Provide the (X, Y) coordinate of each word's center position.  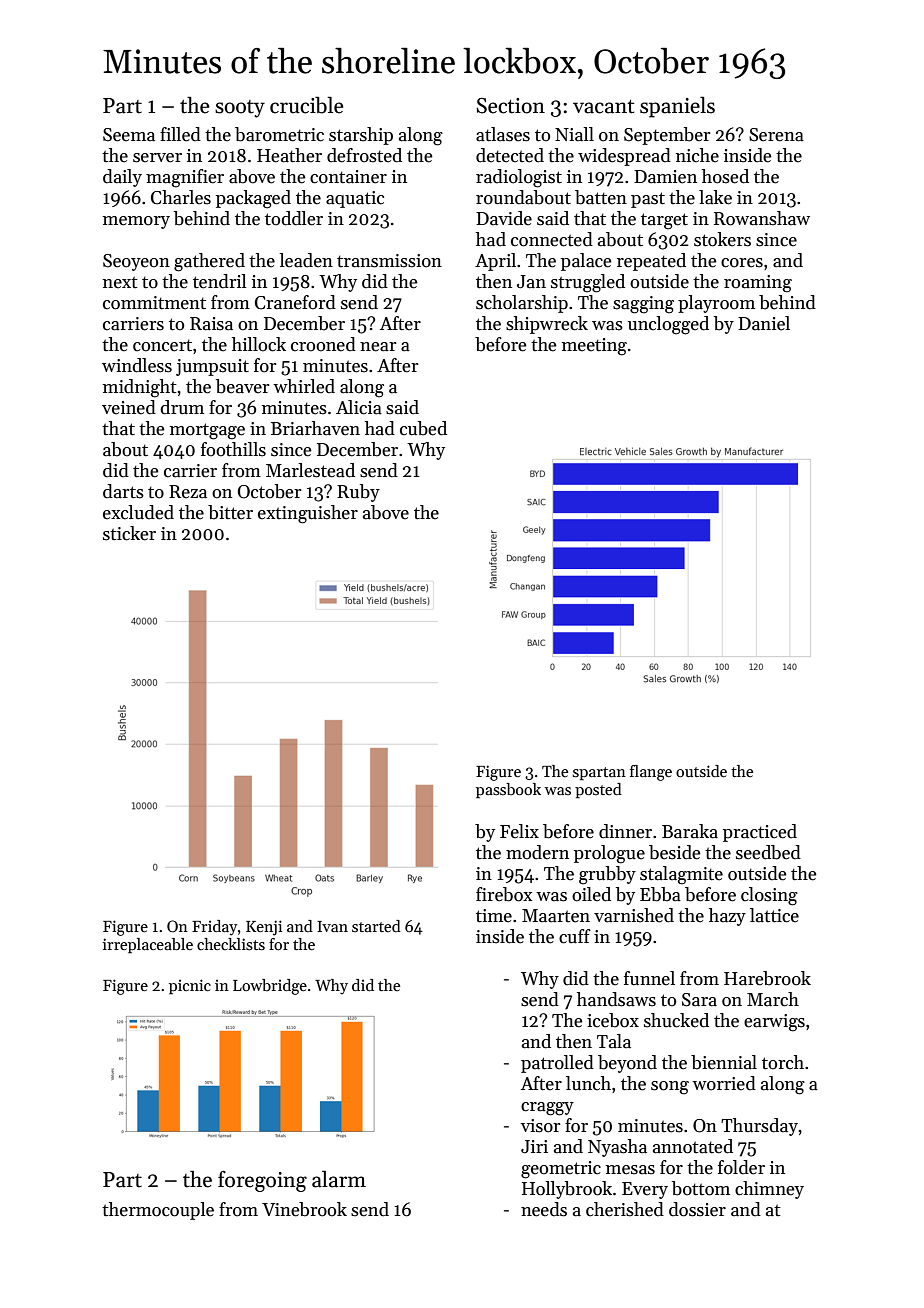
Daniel (764, 323)
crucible (306, 105)
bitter (230, 512)
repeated (651, 262)
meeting (594, 347)
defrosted (364, 155)
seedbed (768, 852)
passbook (508, 791)
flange (651, 773)
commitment (154, 303)
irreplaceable (148, 946)
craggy (547, 1109)
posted (598, 791)
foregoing (262, 1181)
